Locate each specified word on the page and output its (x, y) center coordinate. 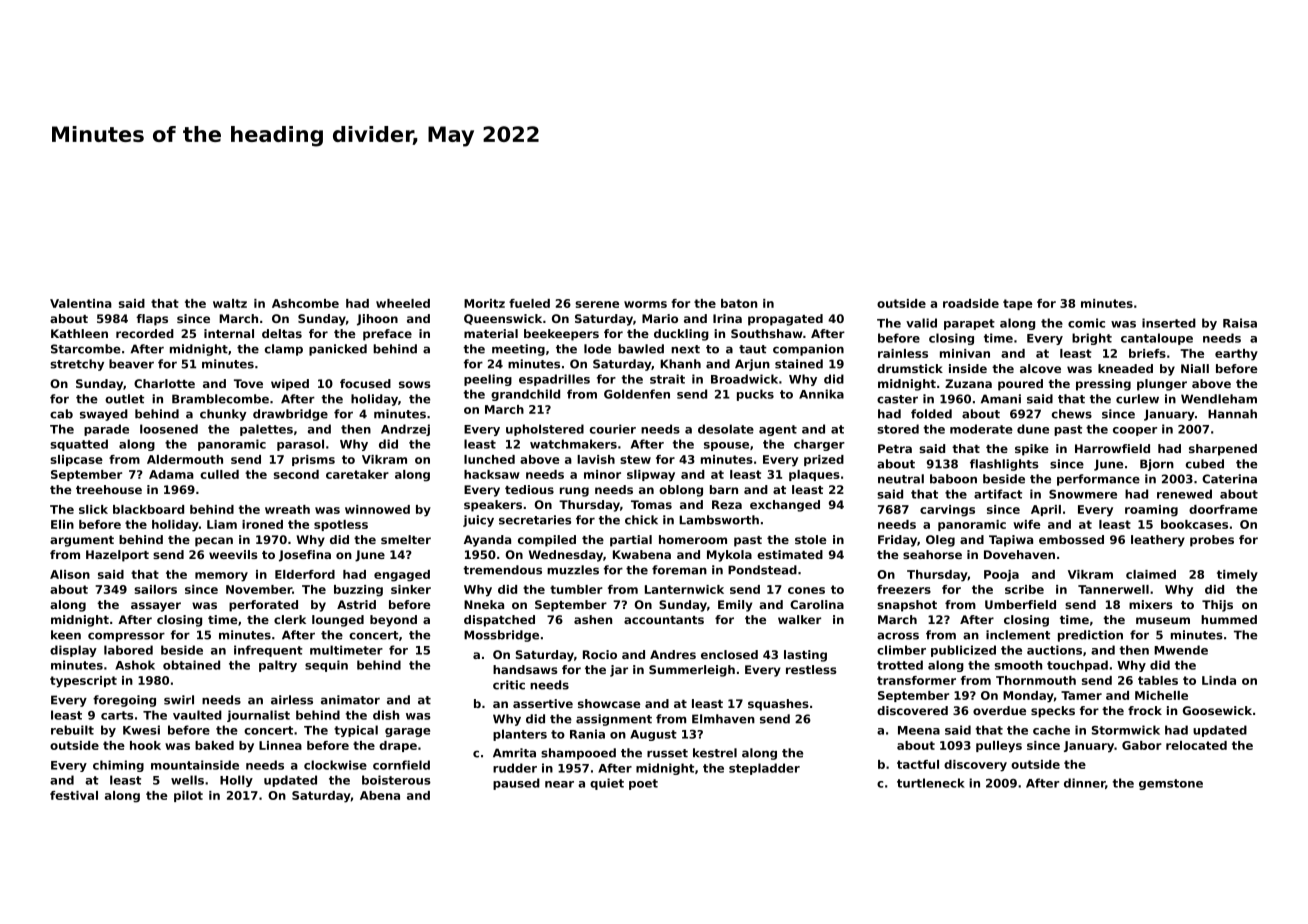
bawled (641, 349)
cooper (1135, 431)
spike (1032, 450)
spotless (341, 525)
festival (74, 795)
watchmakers (573, 444)
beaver (131, 364)
